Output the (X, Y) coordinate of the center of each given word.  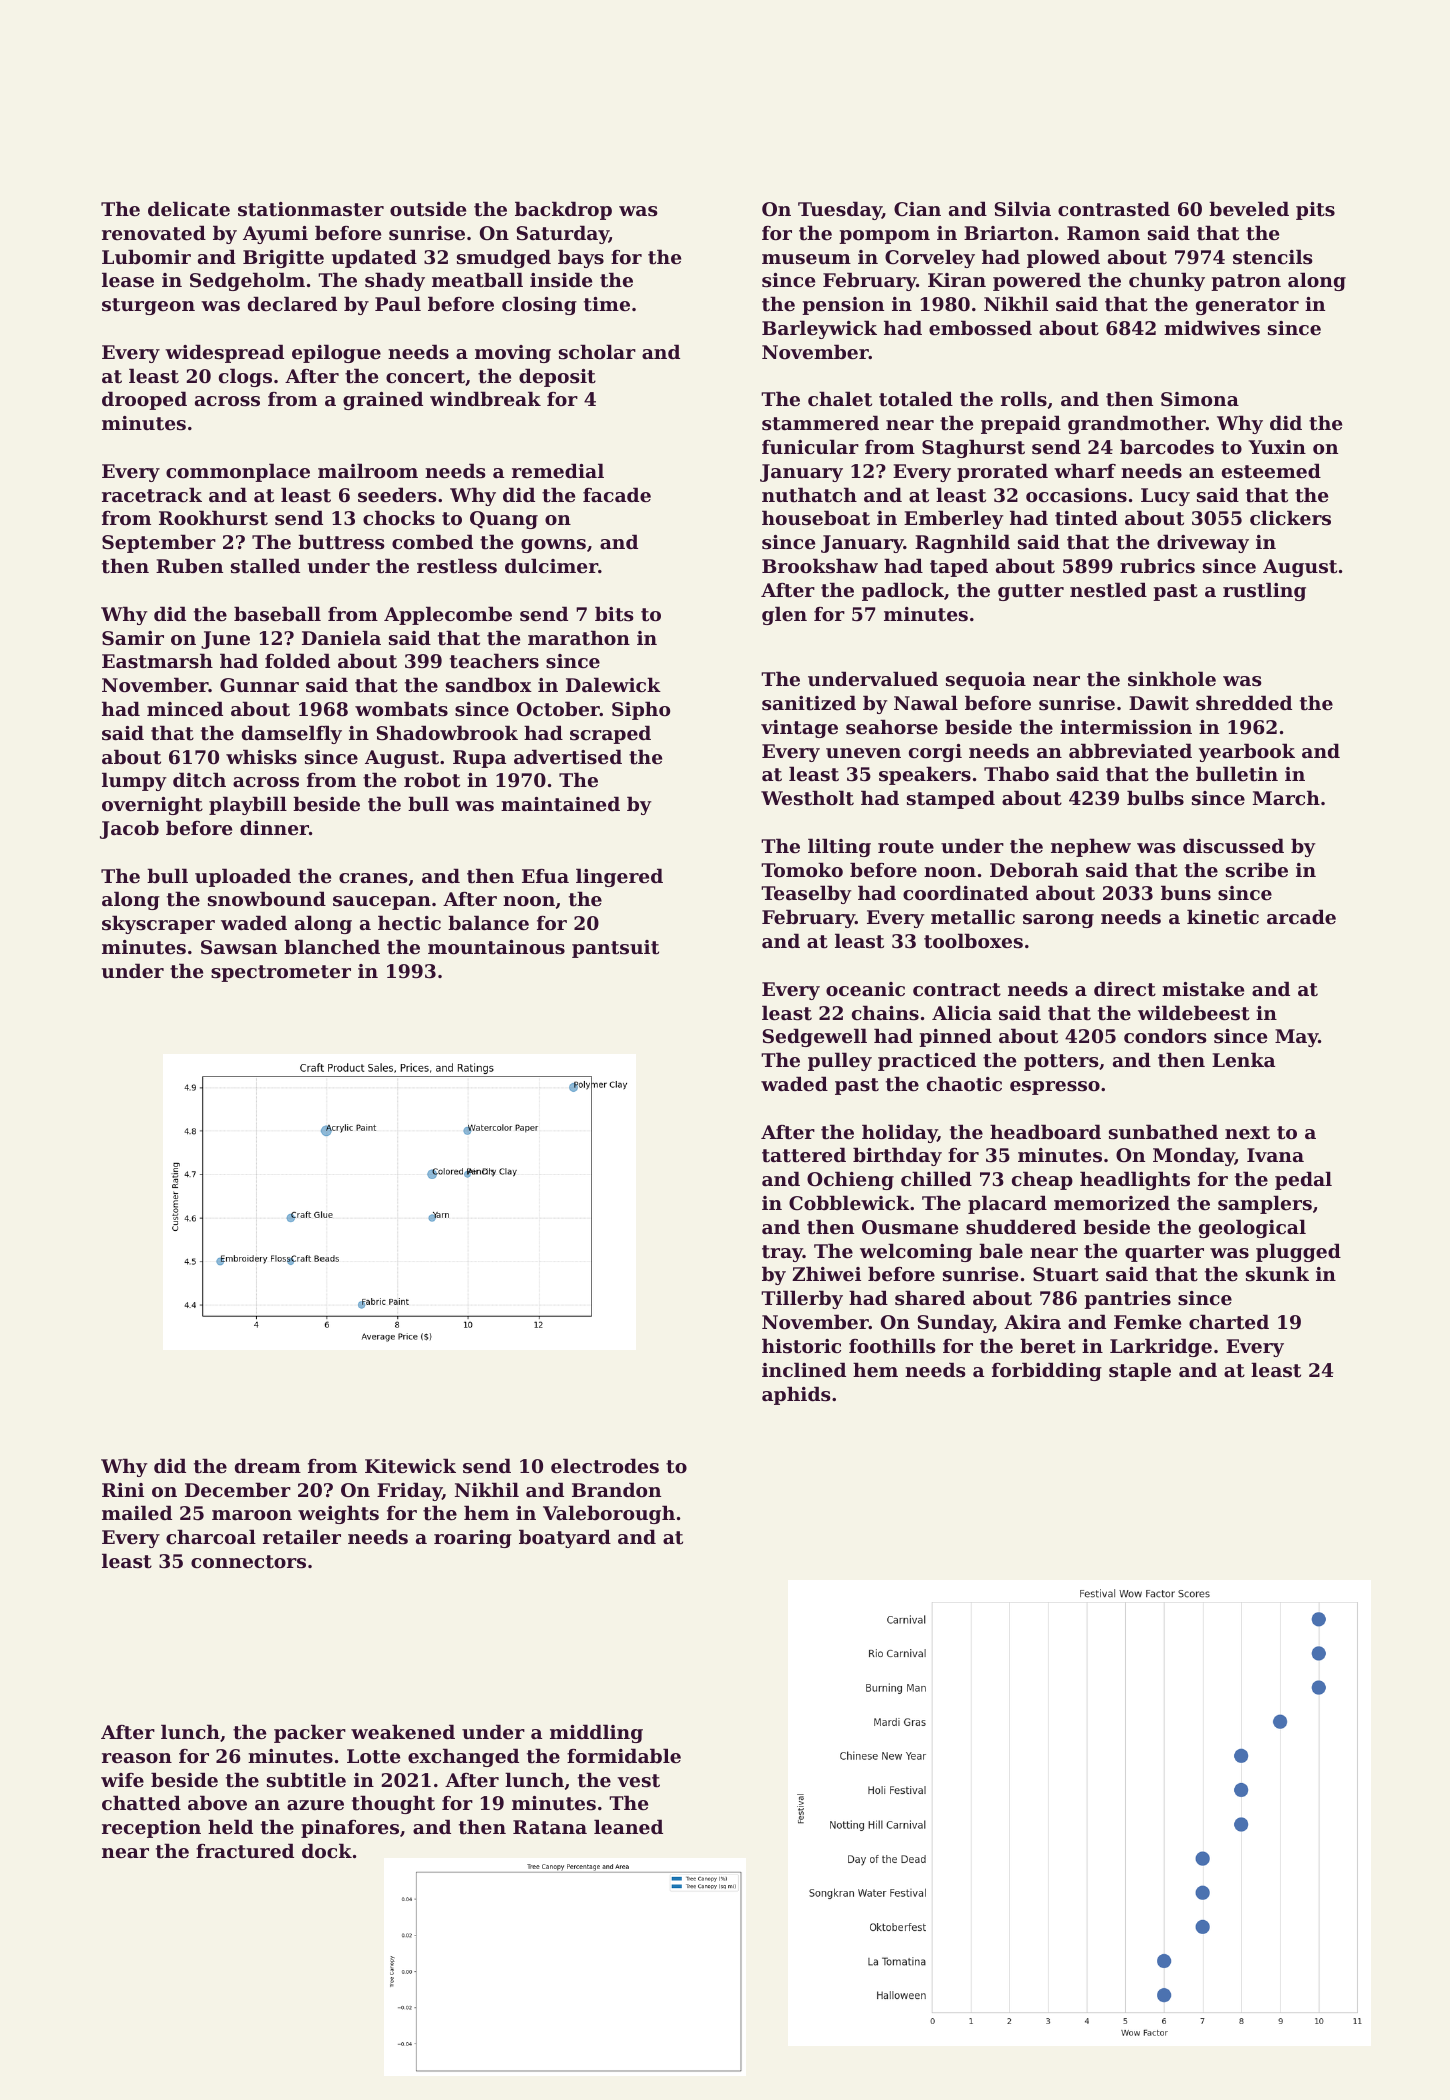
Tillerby (802, 1299)
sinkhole (1172, 679)
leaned (628, 1826)
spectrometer (281, 973)
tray (782, 1253)
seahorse (892, 727)
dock (327, 1851)
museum (806, 259)
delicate (189, 209)
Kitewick (410, 1466)
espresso (1055, 1088)
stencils (1273, 257)
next (1247, 1133)
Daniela (341, 637)
